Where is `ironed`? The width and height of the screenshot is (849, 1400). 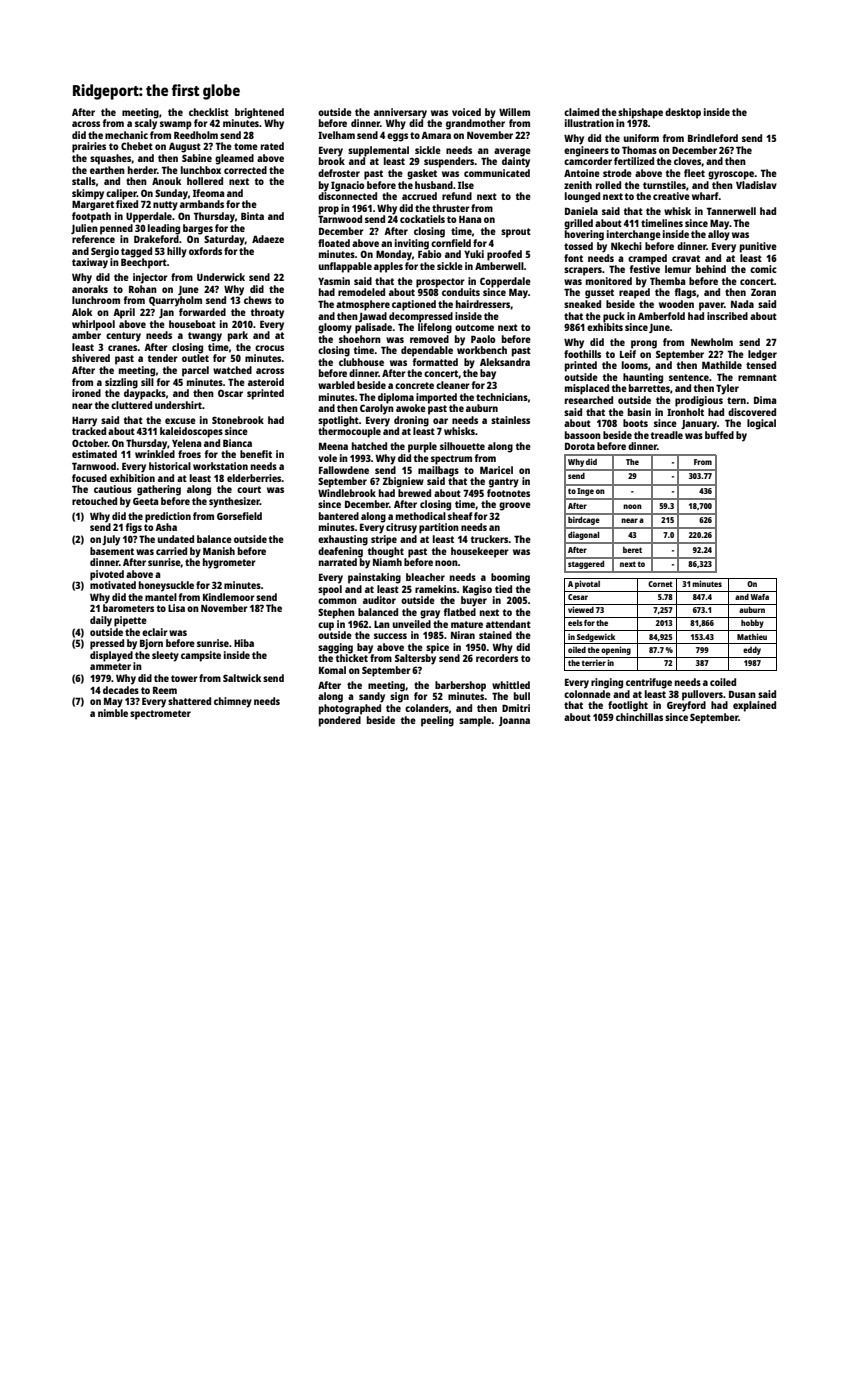
ironed is located at coordinates (86, 393).
